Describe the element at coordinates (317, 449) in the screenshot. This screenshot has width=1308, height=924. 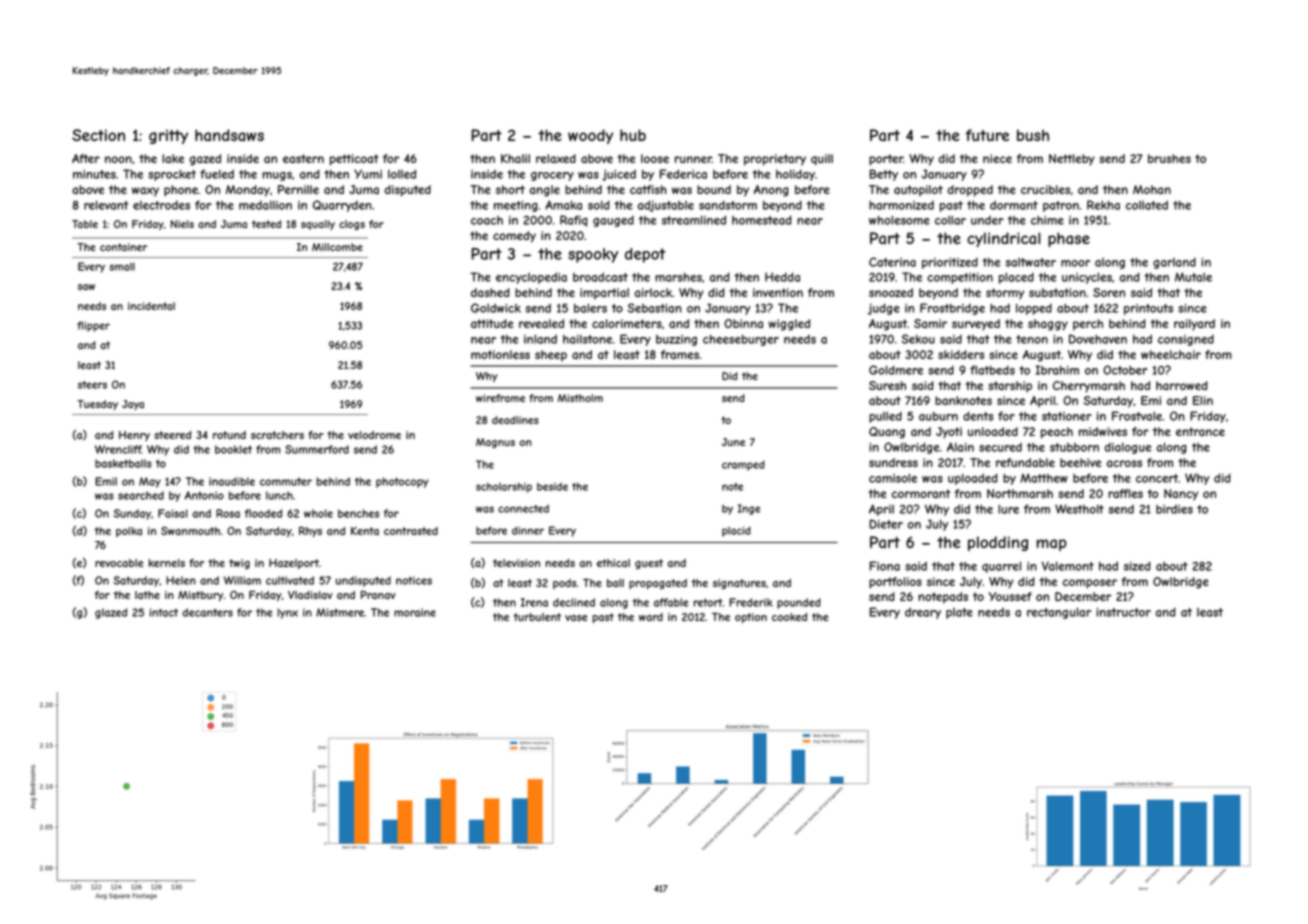
I see `Summerford` at that location.
